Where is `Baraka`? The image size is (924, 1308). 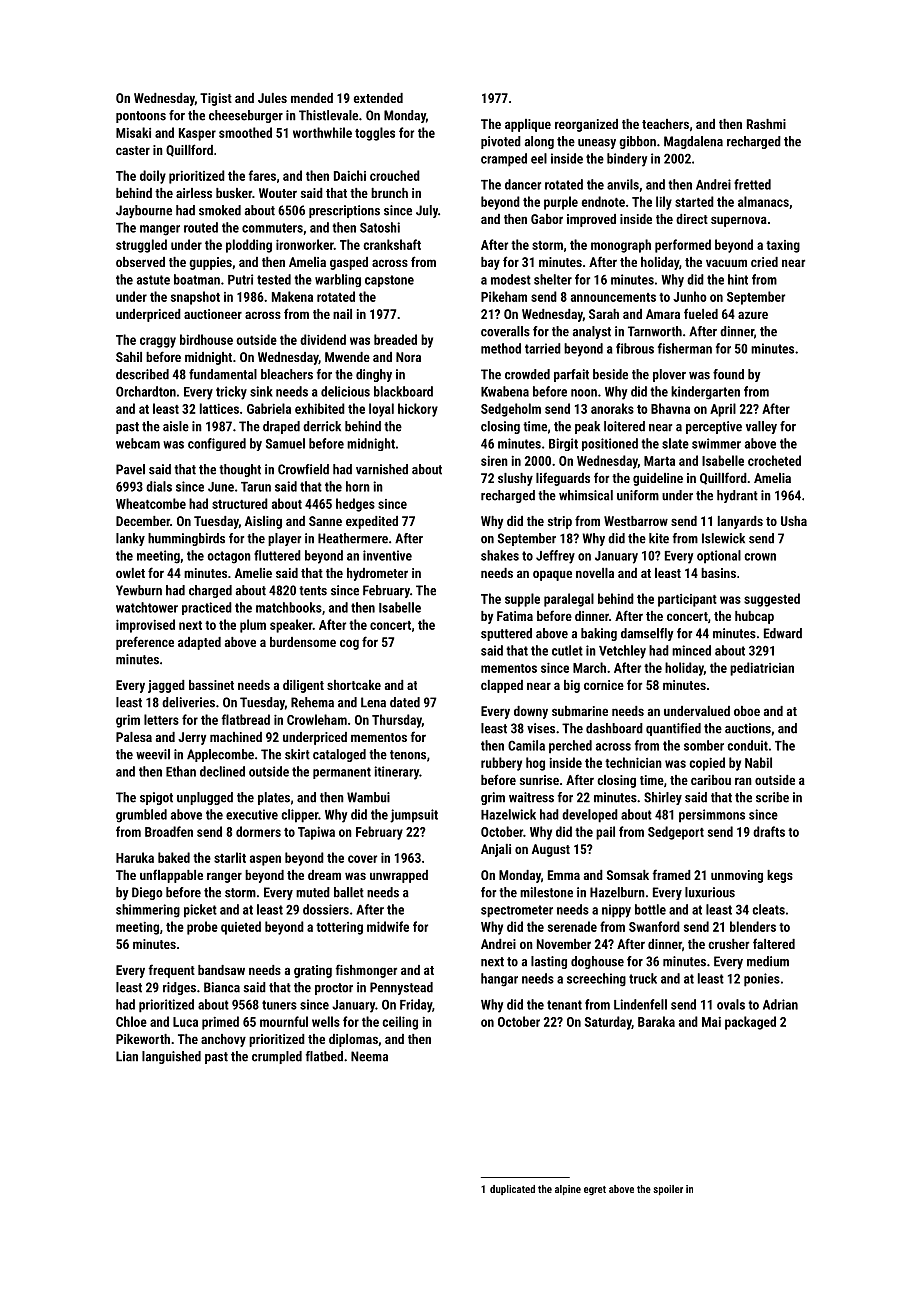
Baraka is located at coordinates (656, 1021).
